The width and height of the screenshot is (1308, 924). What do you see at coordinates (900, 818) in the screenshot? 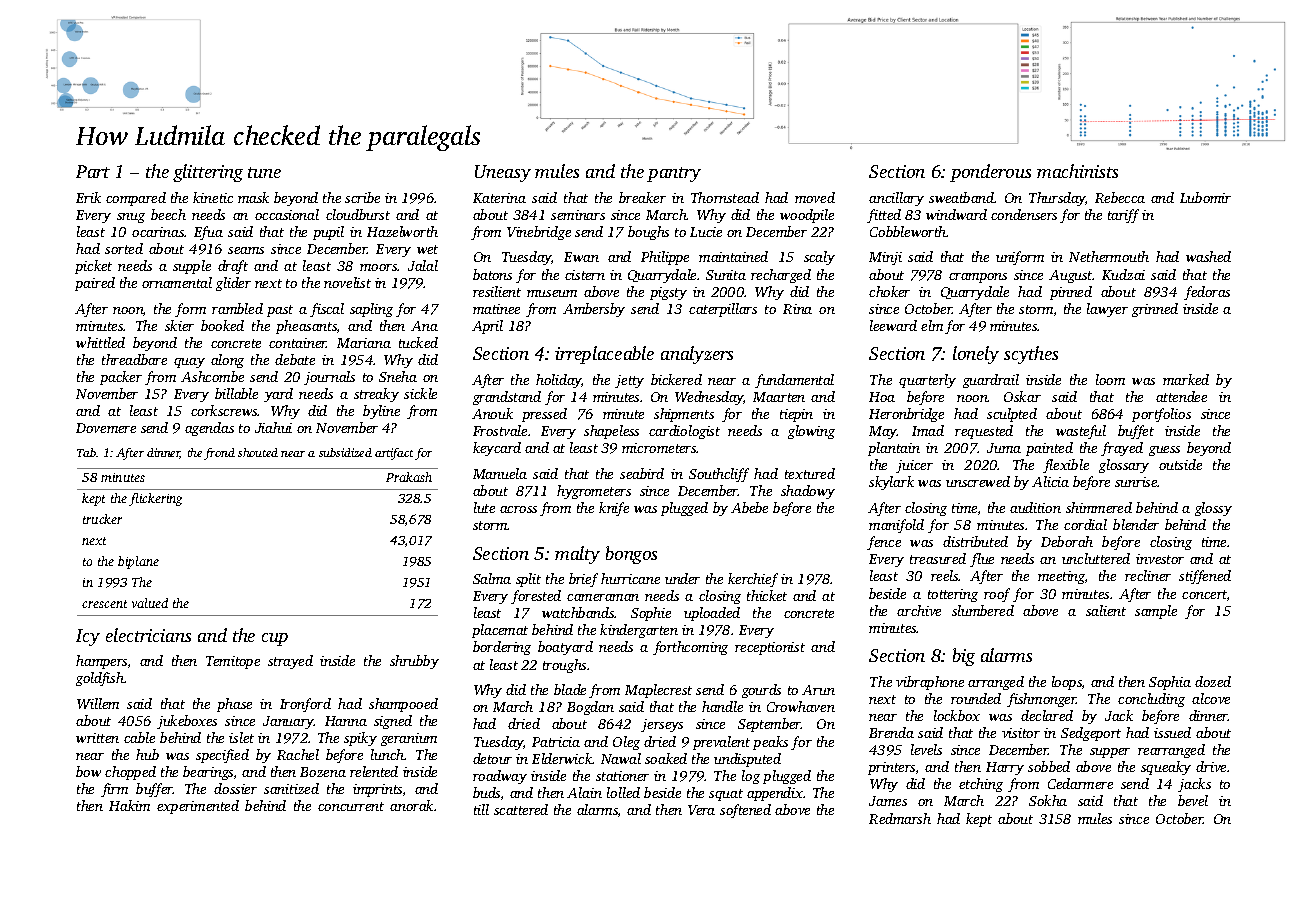
I see `Redmarsh` at bounding box center [900, 818].
